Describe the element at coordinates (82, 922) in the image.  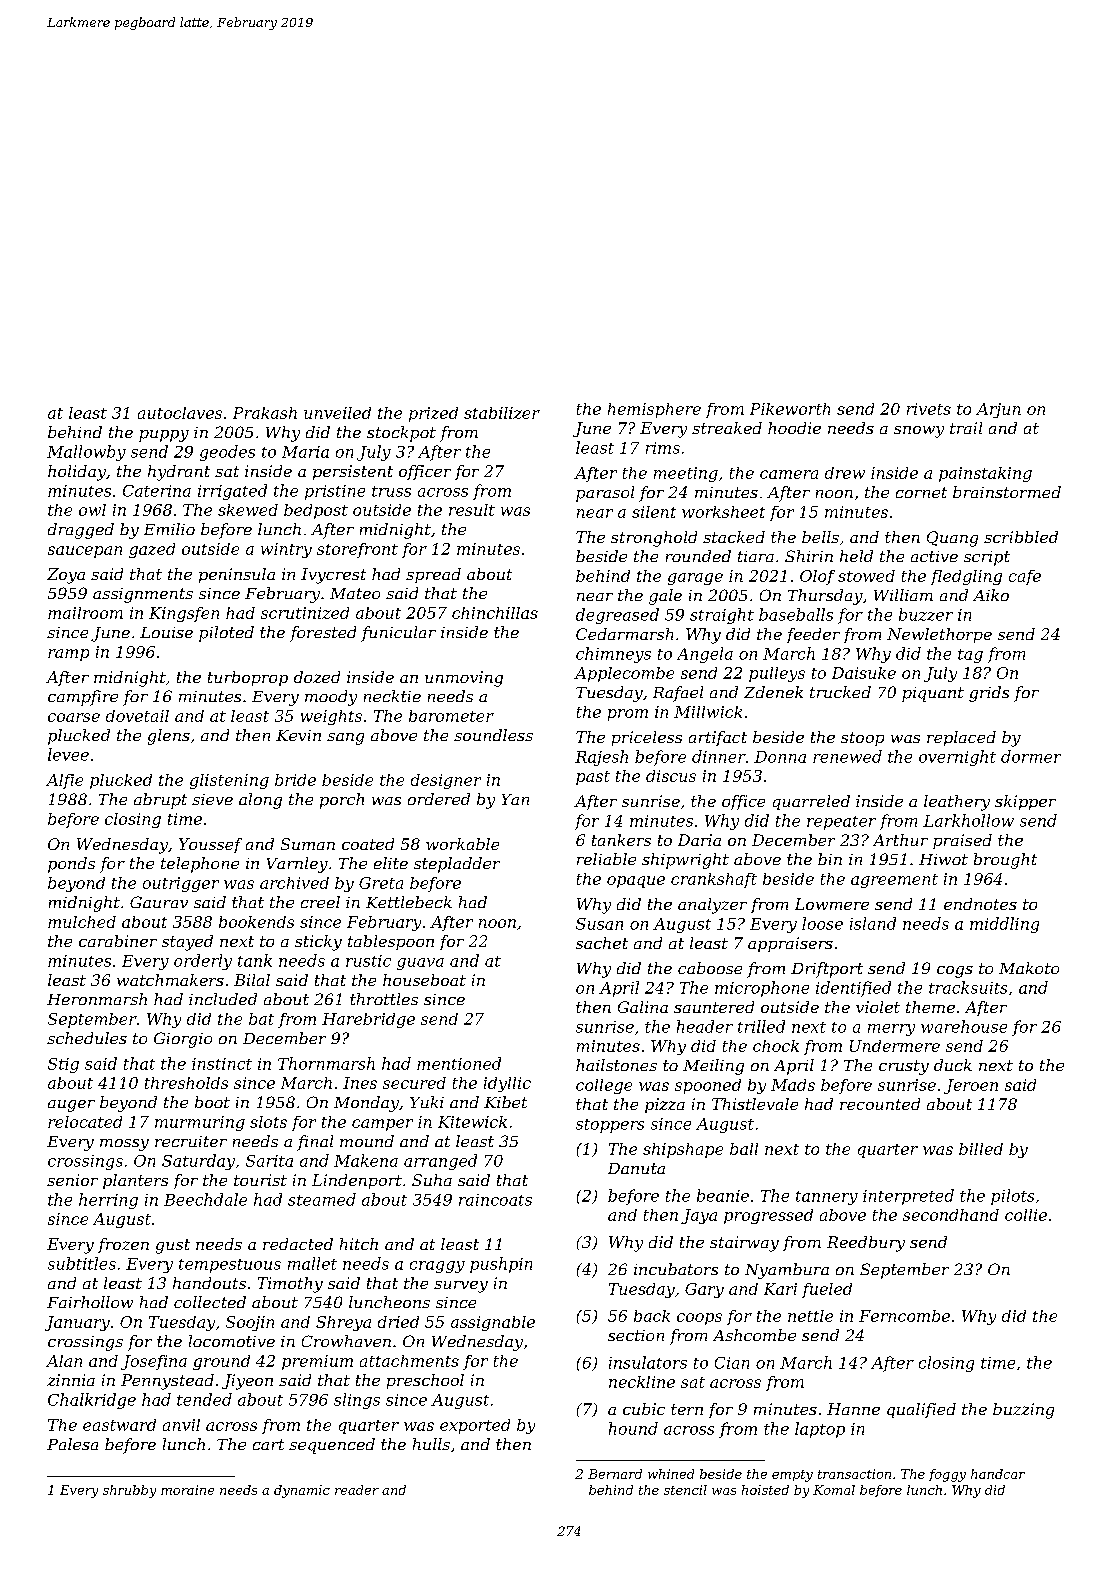
I see `mulched` at that location.
